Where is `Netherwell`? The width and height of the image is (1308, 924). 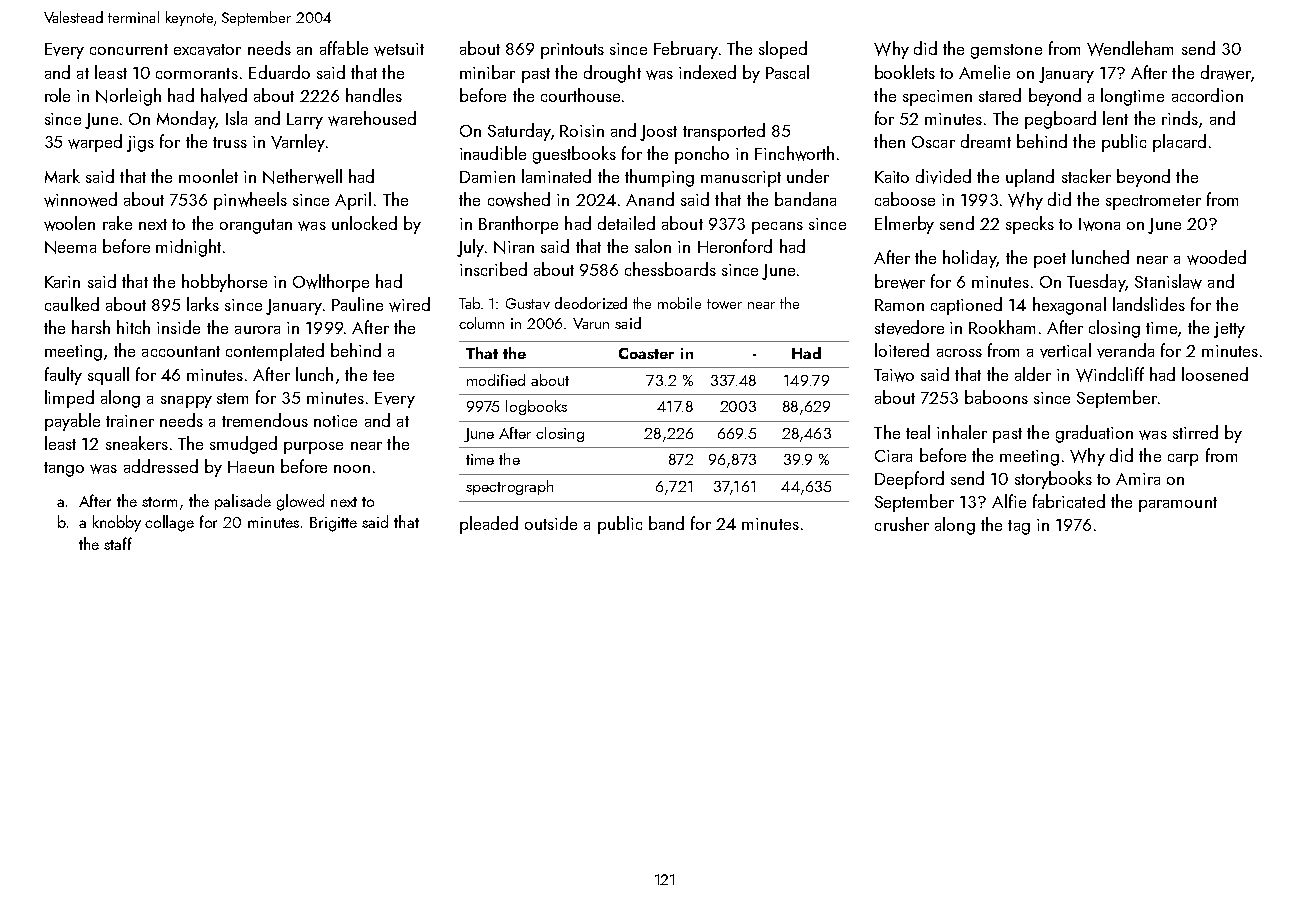
Netherwell is located at coordinates (302, 176).
